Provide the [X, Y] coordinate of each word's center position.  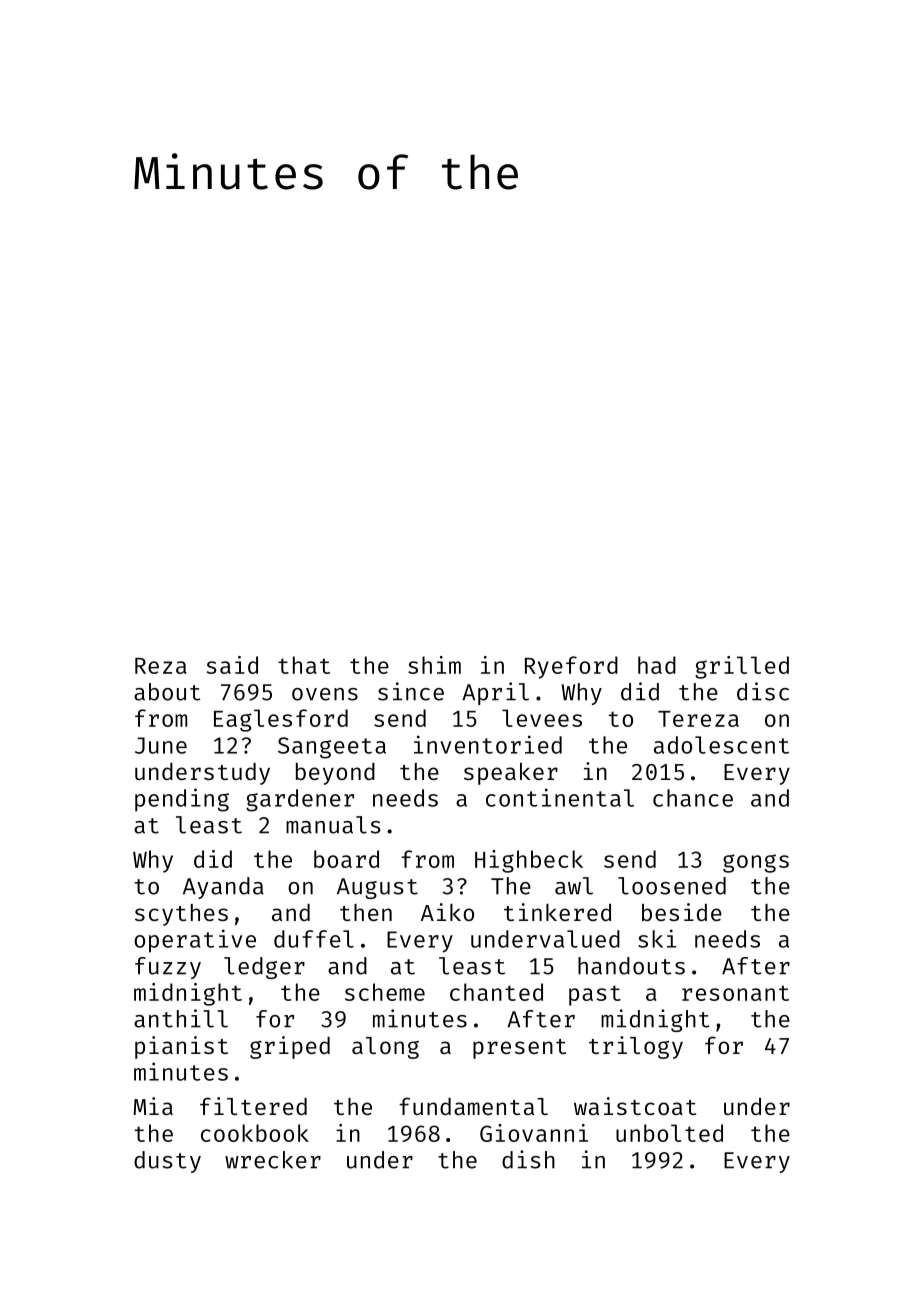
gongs [756, 863]
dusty [167, 1162]
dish [528, 1159]
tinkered [557, 912]
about [167, 692]
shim [434, 665]
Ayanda [223, 888]
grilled [742, 667]
